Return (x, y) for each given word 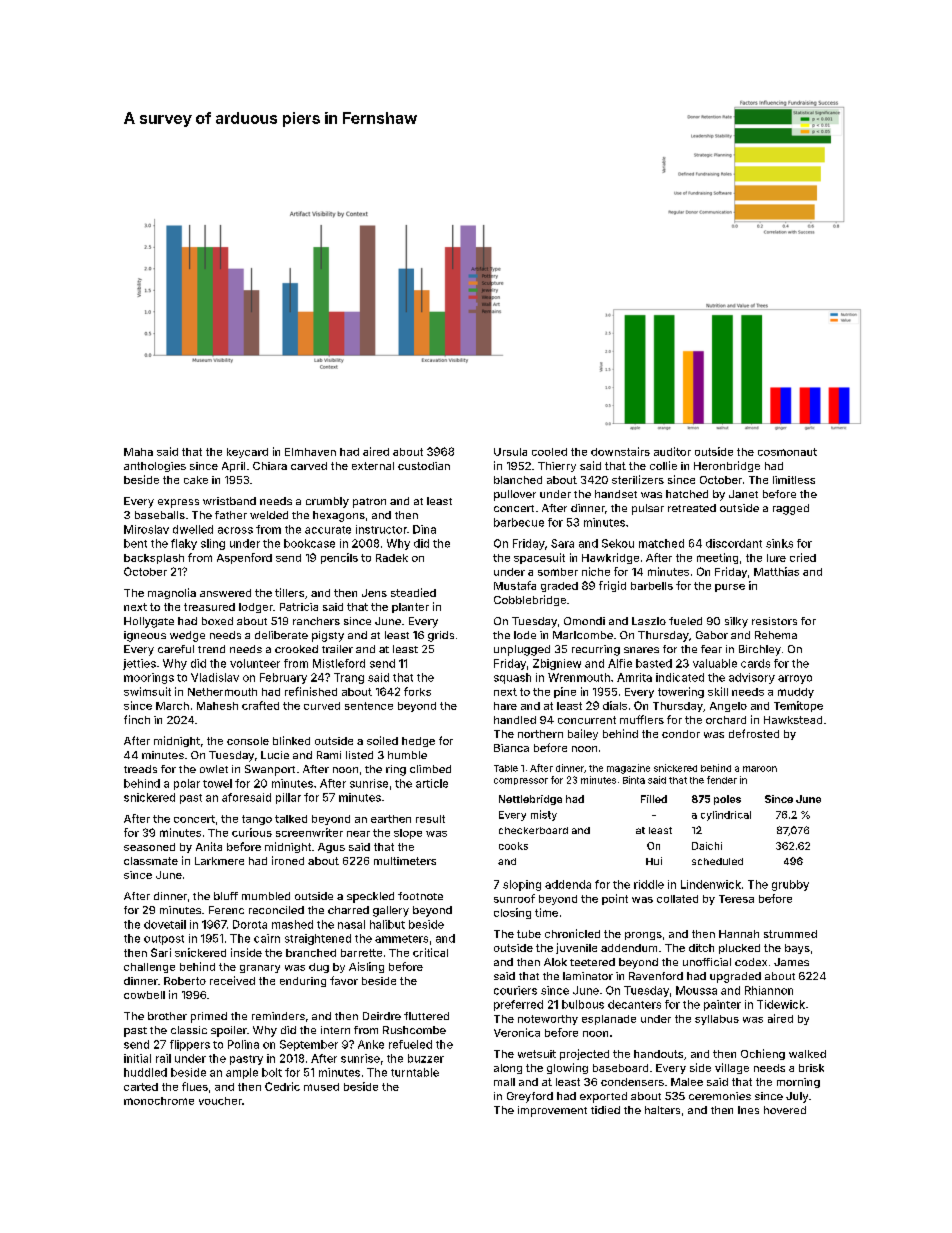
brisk (811, 1068)
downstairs (620, 451)
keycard (247, 453)
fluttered (426, 1016)
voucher (220, 1101)
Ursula (510, 452)
